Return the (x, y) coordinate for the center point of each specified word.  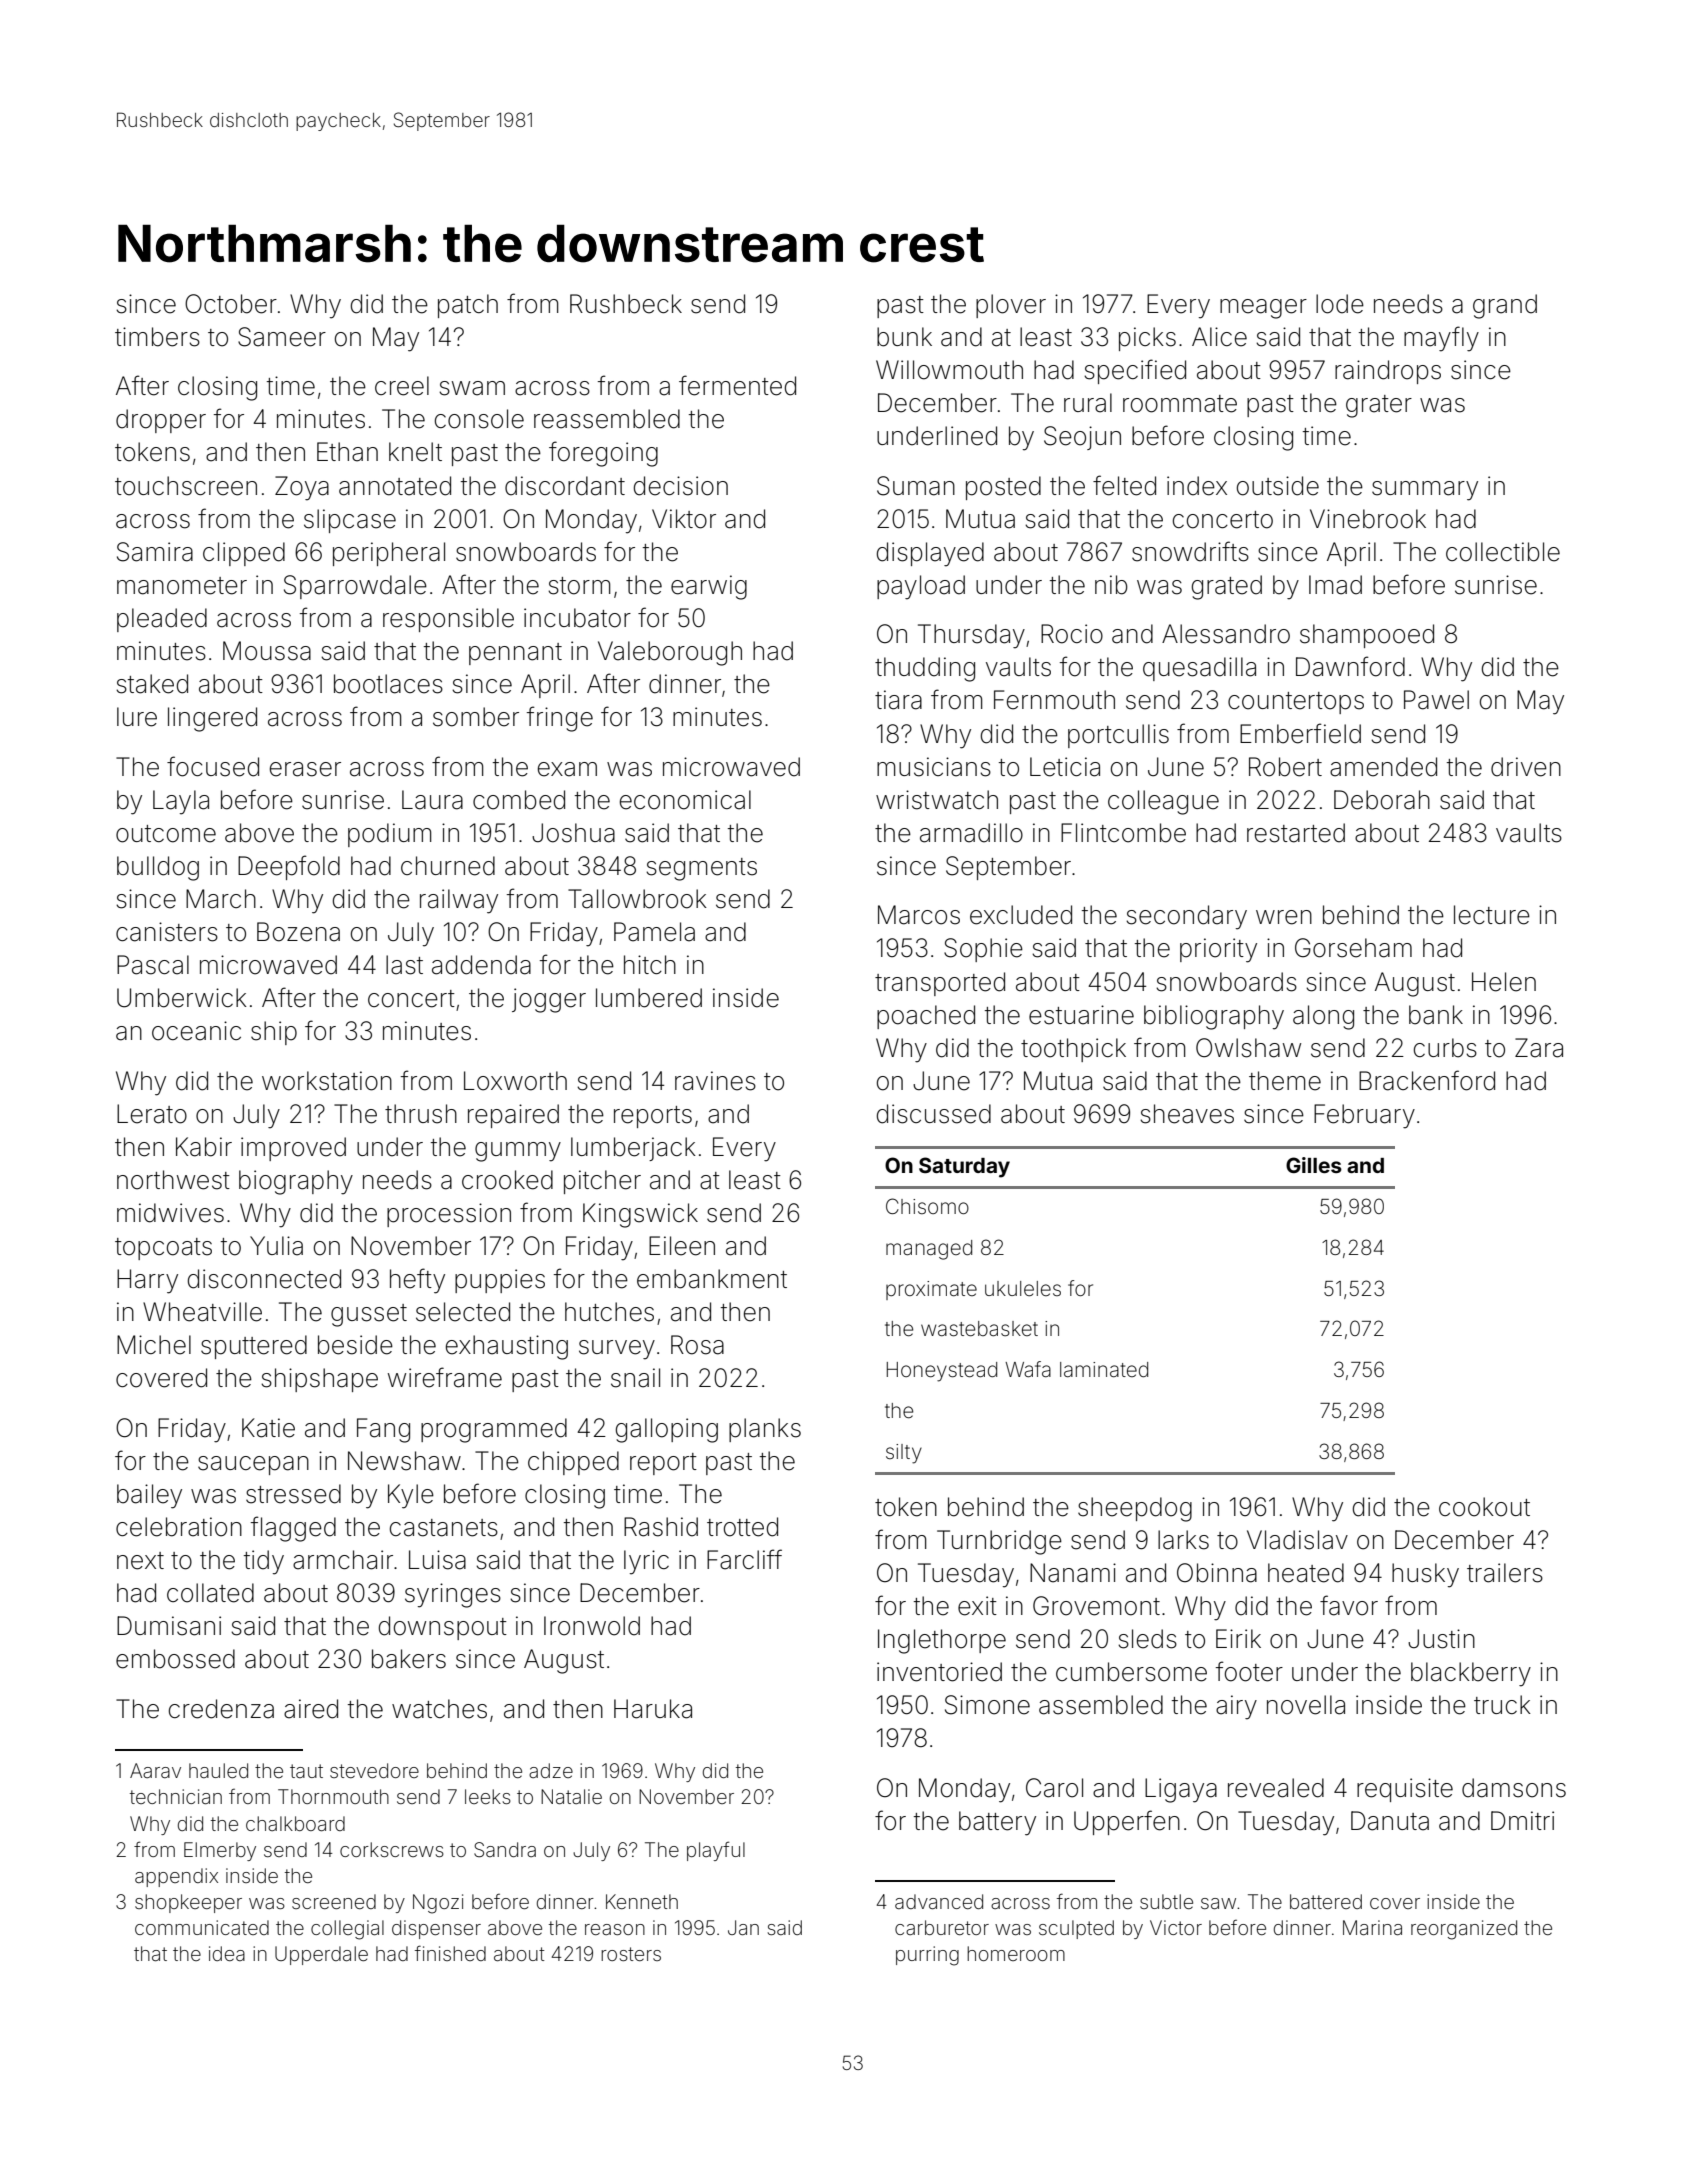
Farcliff (744, 1559)
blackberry (1471, 1674)
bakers (409, 1659)
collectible (1503, 552)
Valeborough (670, 653)
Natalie (571, 1796)
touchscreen (186, 486)
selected (463, 1312)
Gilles (1314, 1165)
